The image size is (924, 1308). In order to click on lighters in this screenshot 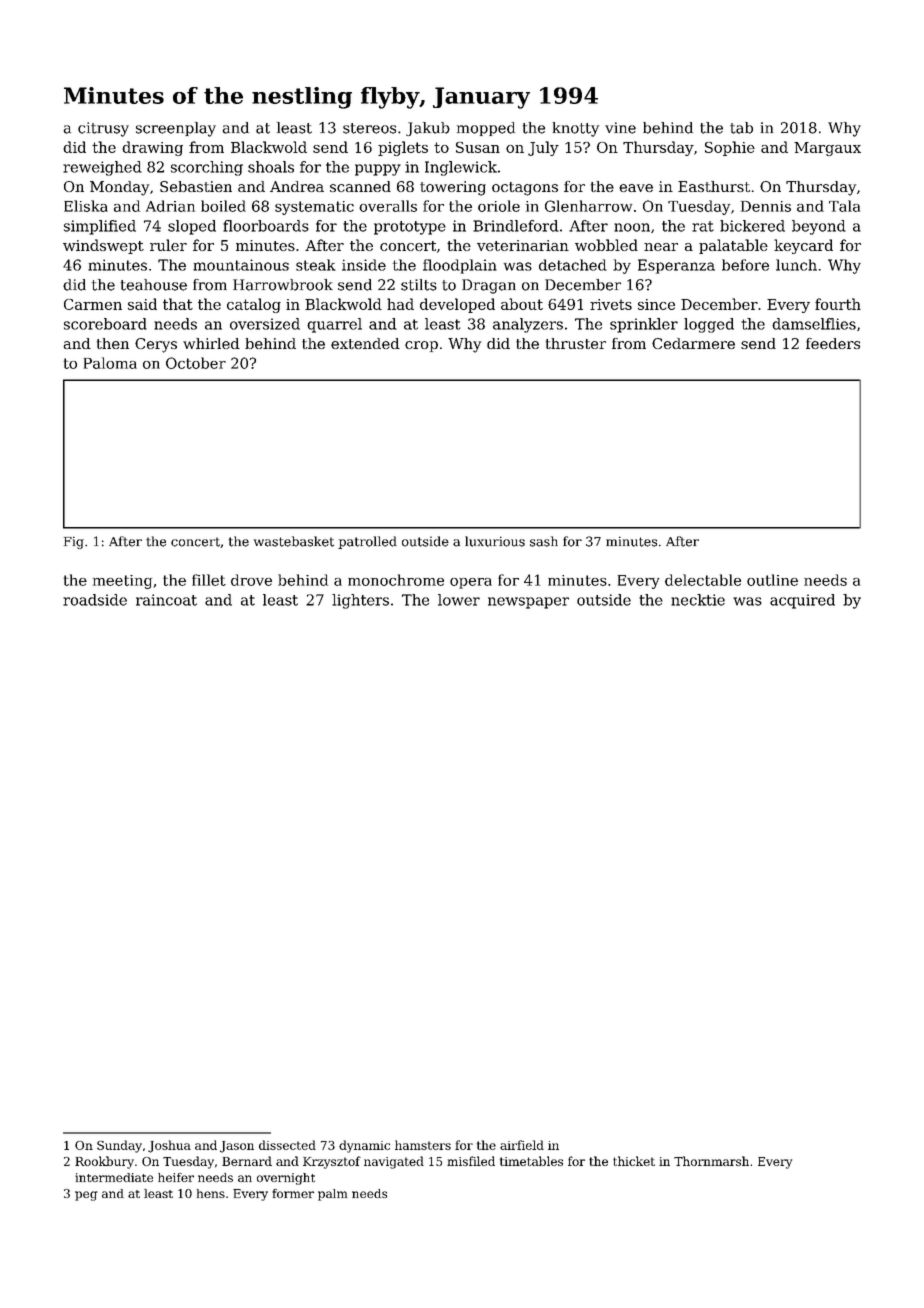, I will do `click(360, 601)`.
